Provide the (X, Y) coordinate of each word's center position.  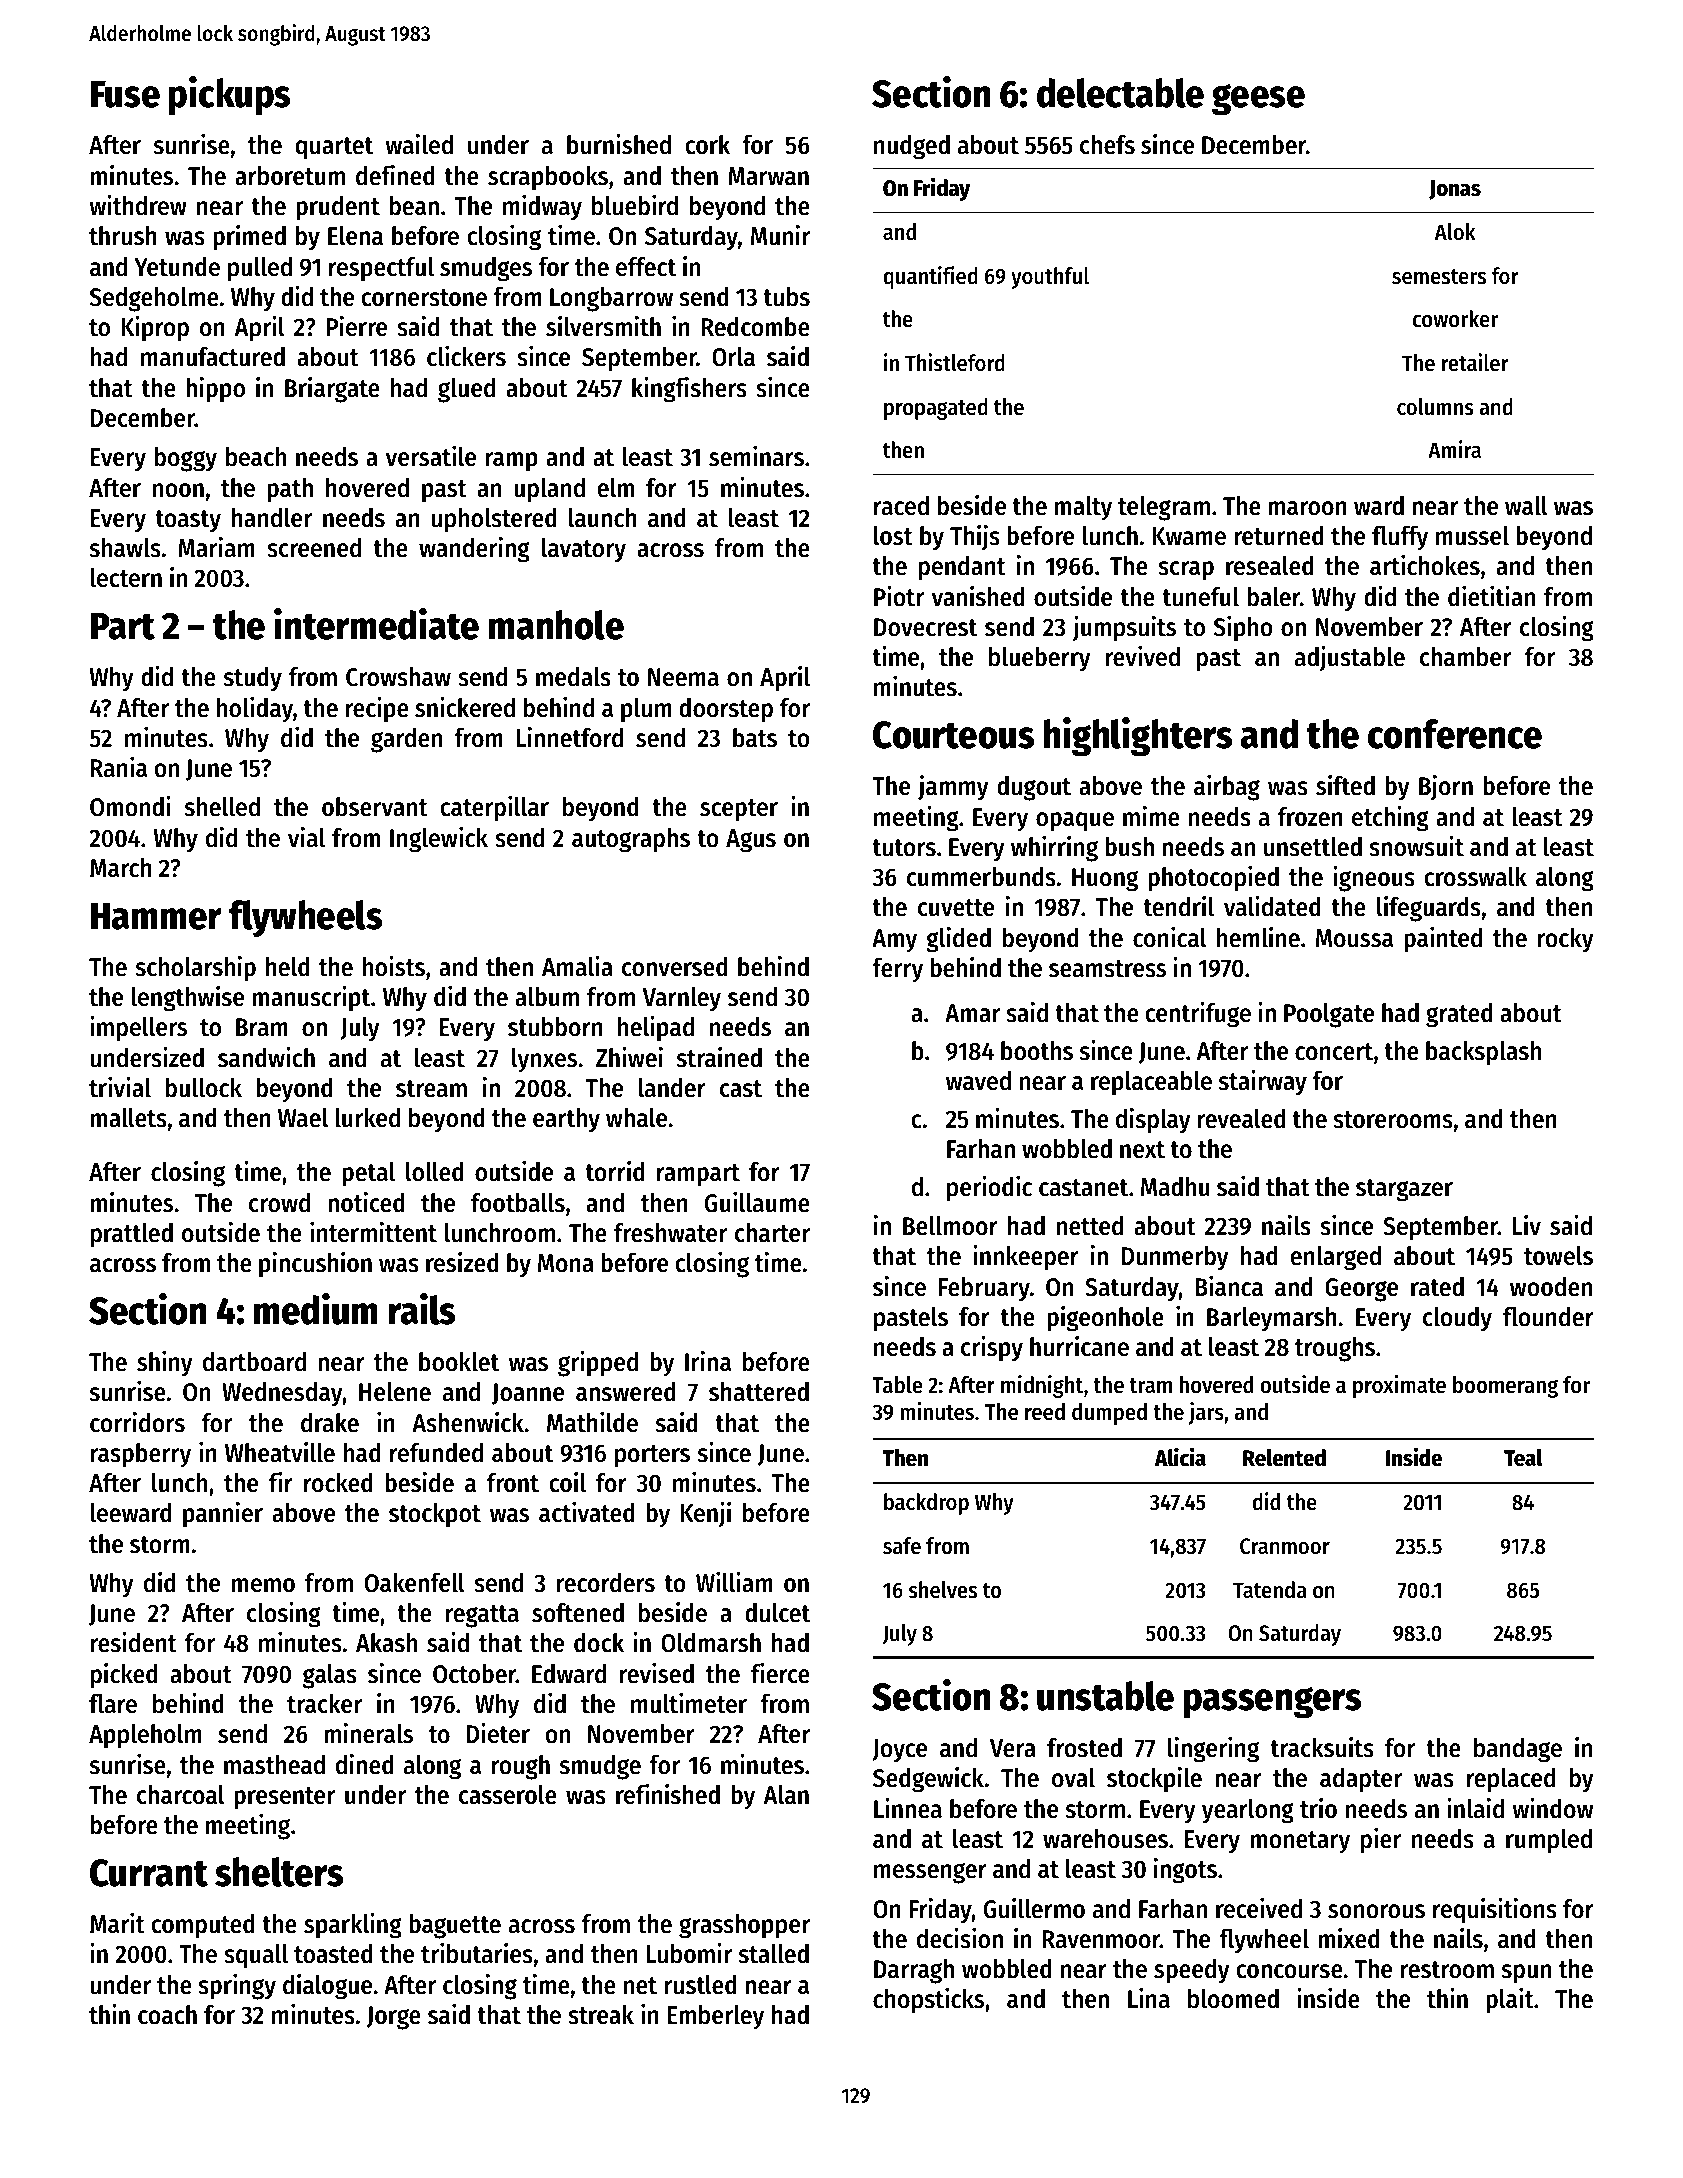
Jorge (394, 2018)
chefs (1107, 145)
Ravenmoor (1101, 1939)
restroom (1447, 1970)
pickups (229, 96)
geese (1258, 99)
